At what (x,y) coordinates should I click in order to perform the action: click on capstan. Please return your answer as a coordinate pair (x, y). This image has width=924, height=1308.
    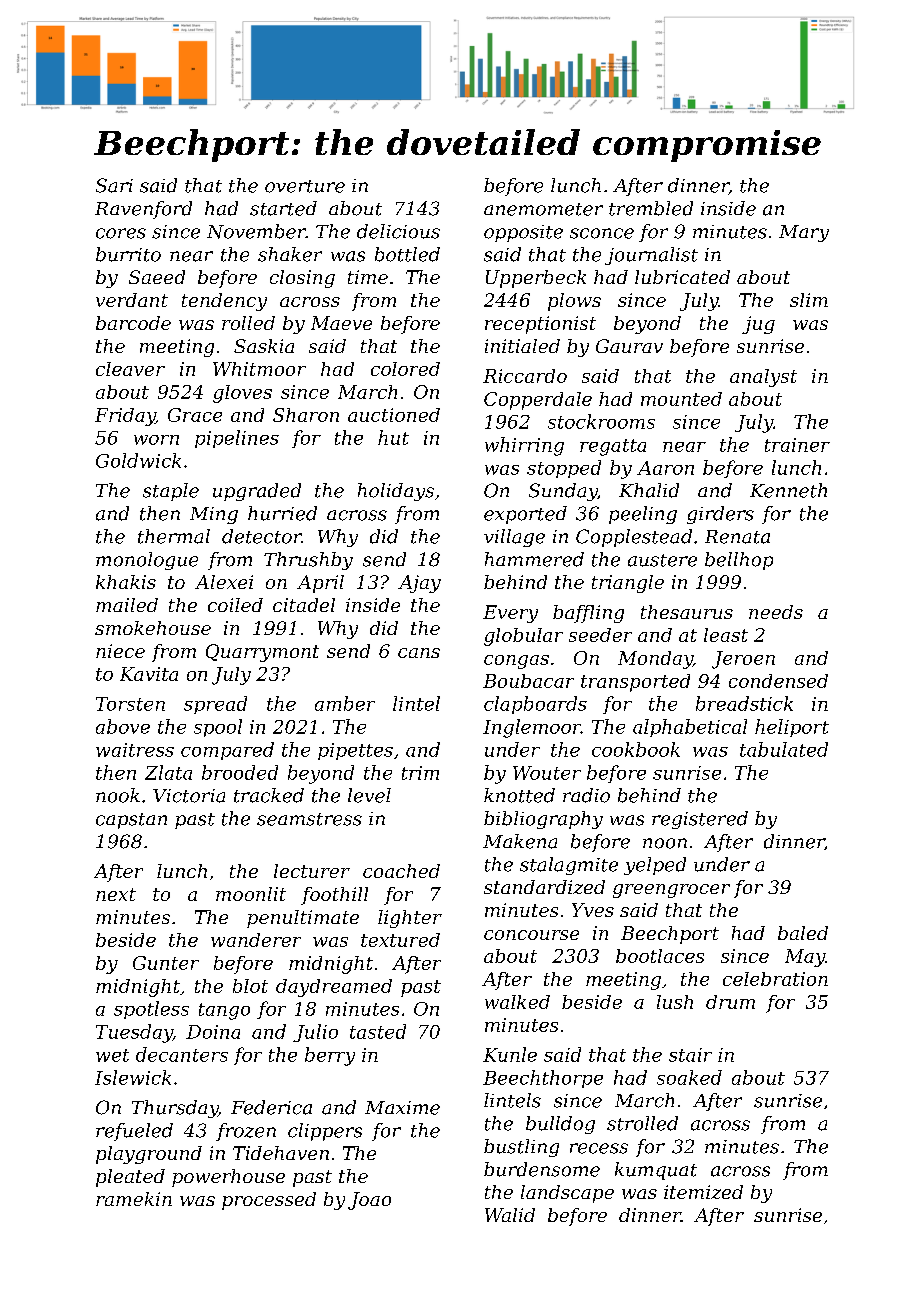
    Looking at the image, I should click on (131, 821).
